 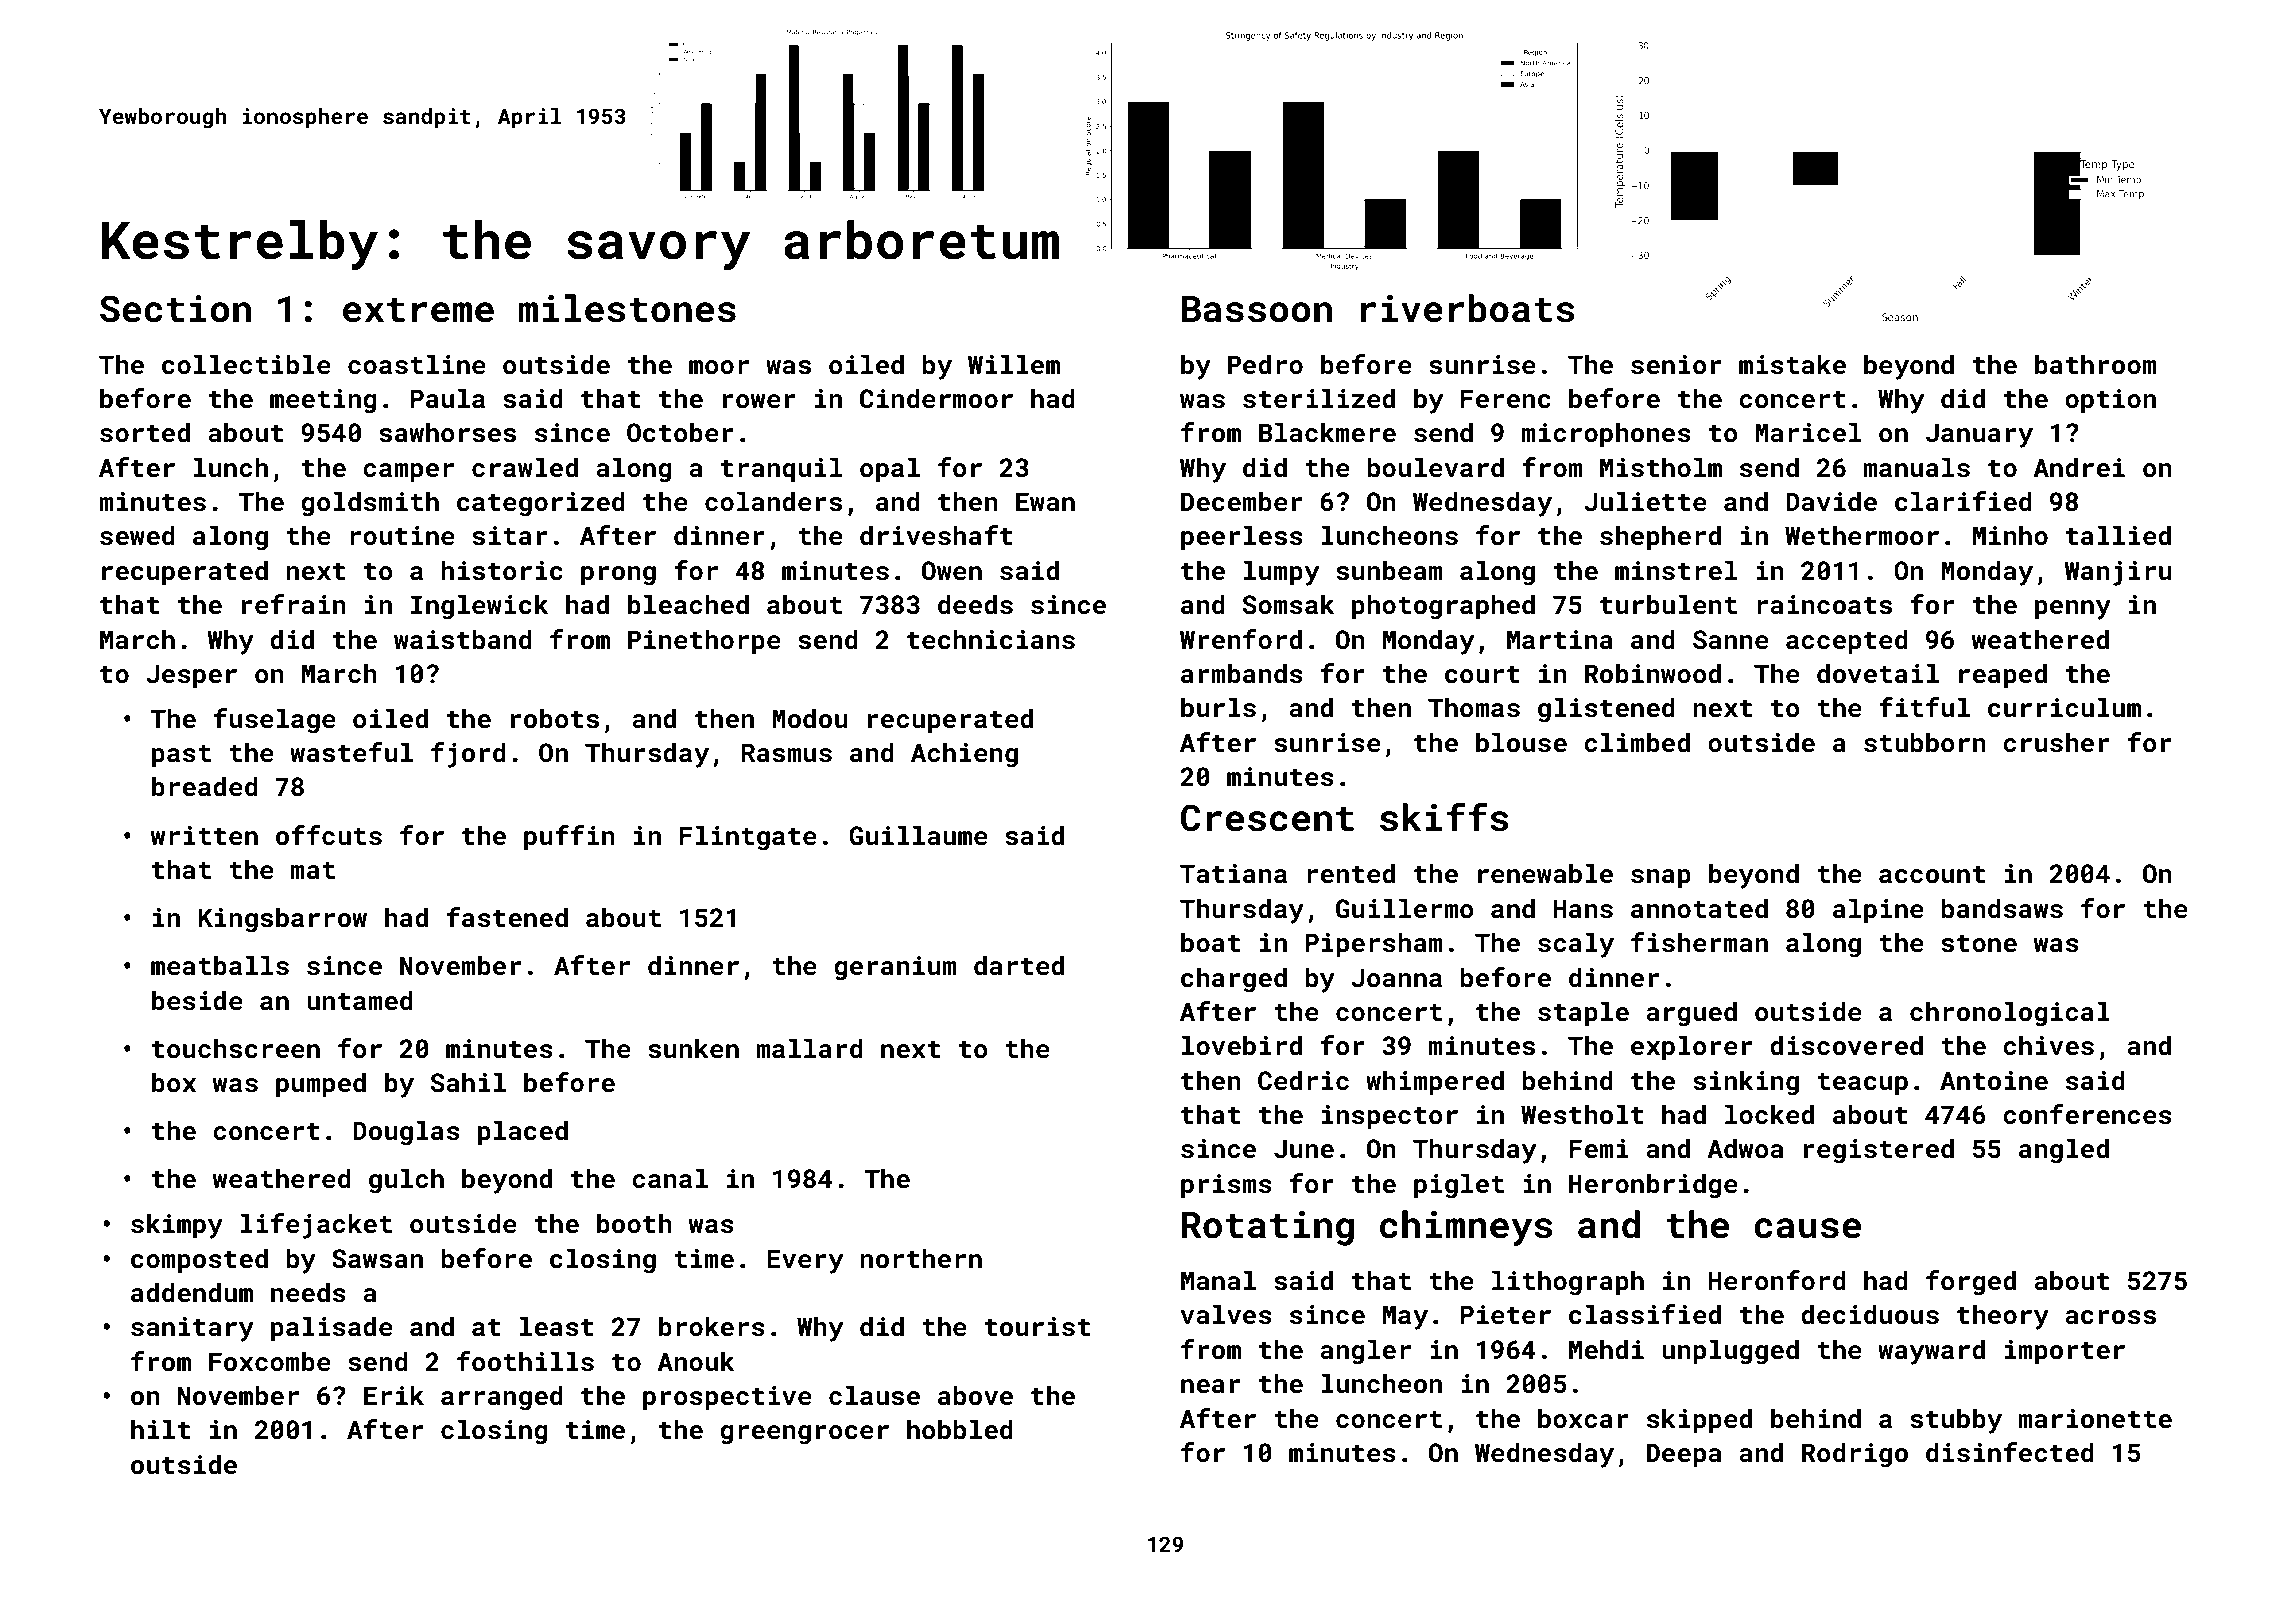 What do you see at coordinates (160, 1429) in the screenshot?
I see `hilt` at bounding box center [160, 1429].
